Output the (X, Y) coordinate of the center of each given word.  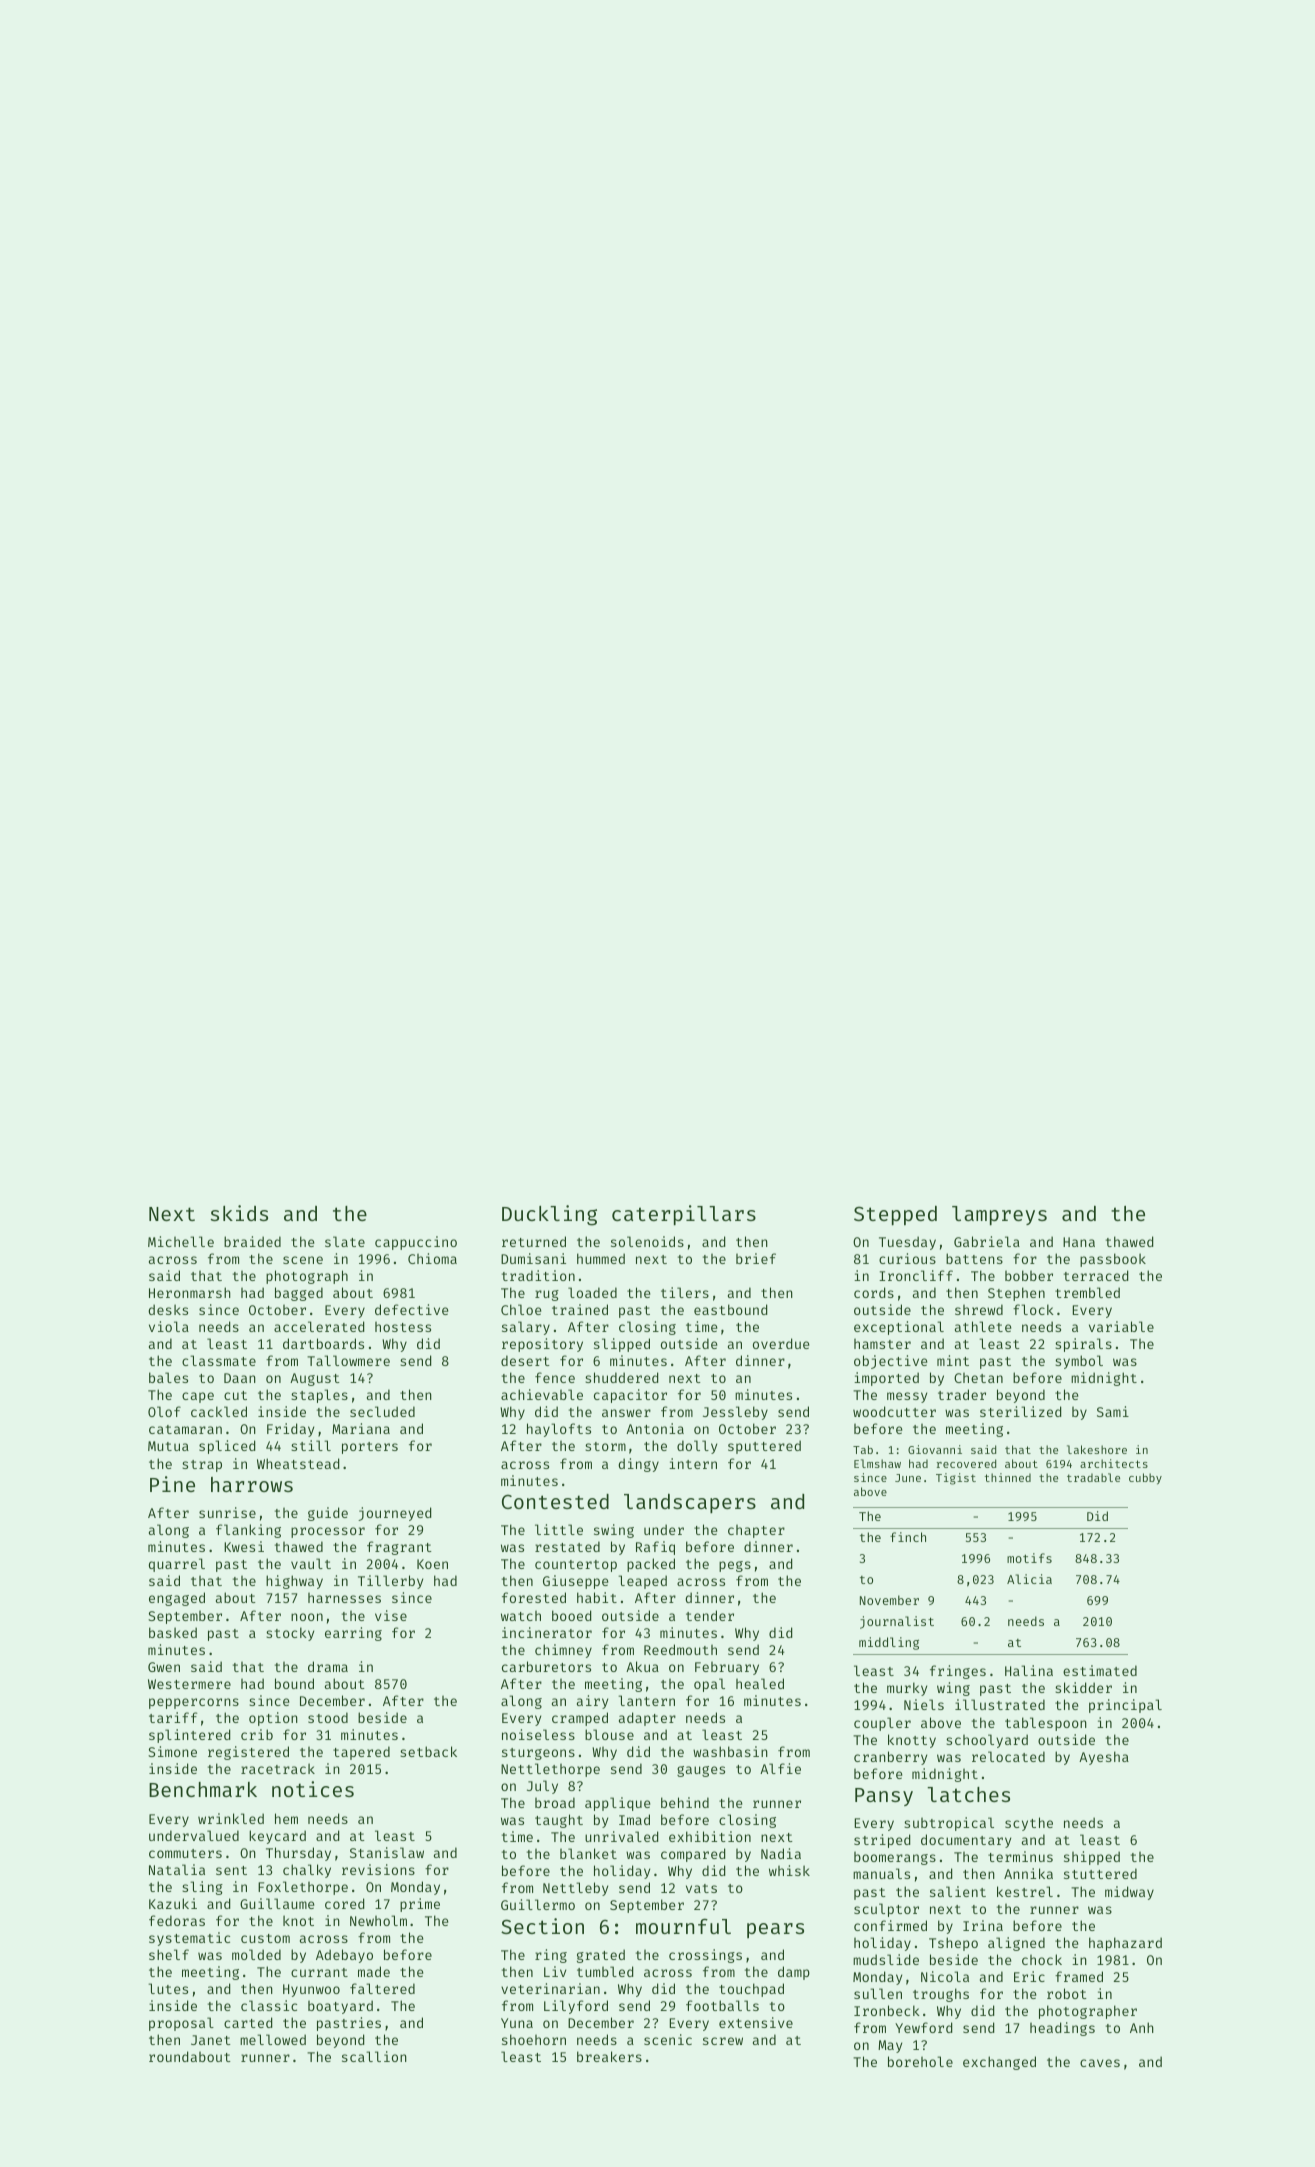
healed (760, 1683)
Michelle (181, 1241)
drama (328, 1666)
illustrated (1000, 1704)
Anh (1142, 2027)
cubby (1145, 1479)
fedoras (177, 1920)
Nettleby (575, 1889)
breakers (609, 2056)
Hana (1079, 1242)
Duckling (549, 1215)
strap (202, 1466)
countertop (576, 1566)
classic (269, 2005)
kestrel (1025, 1891)
